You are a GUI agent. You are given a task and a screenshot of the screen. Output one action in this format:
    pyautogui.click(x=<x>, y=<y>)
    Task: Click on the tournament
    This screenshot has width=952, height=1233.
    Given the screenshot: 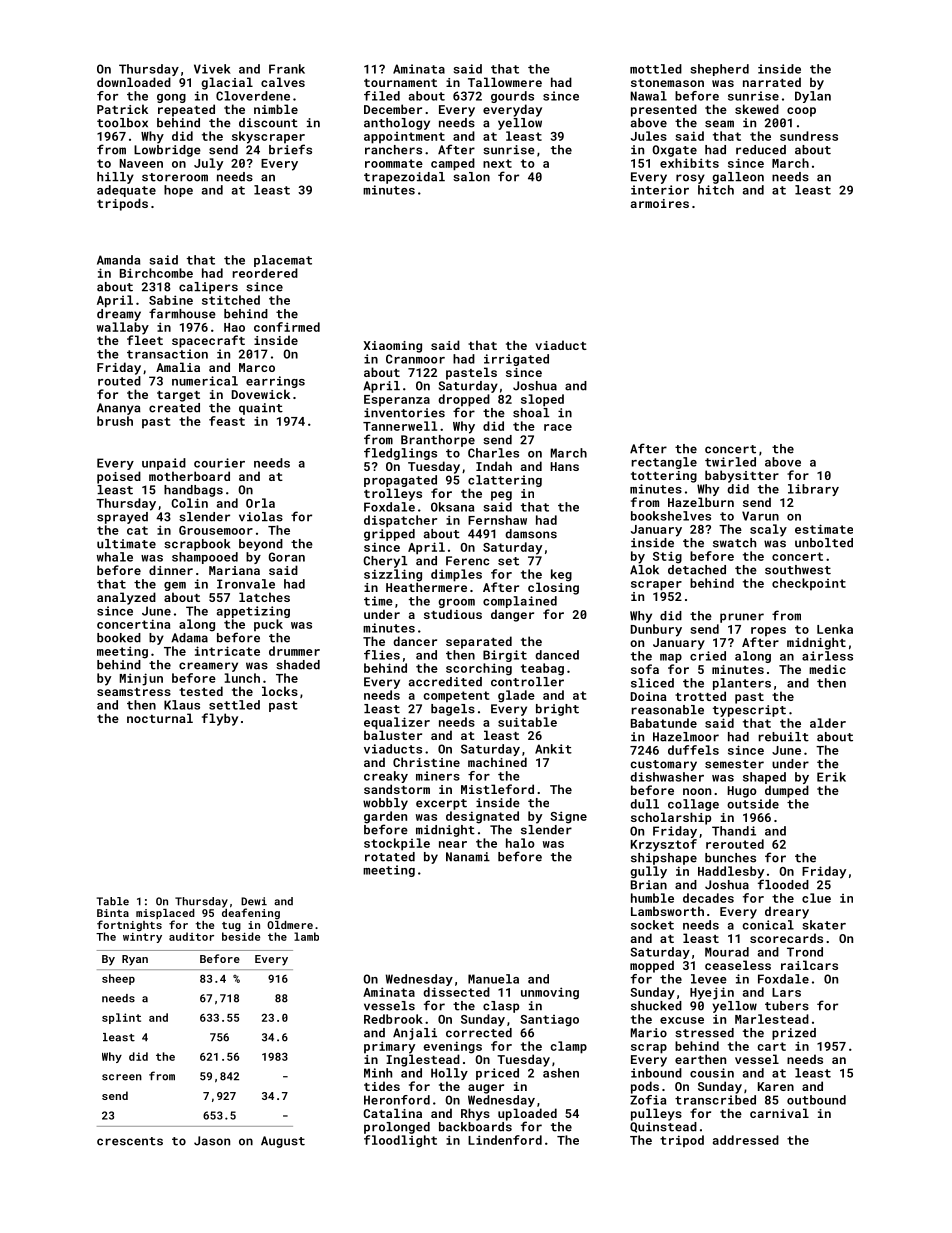 What is the action you would take?
    pyautogui.click(x=400, y=83)
